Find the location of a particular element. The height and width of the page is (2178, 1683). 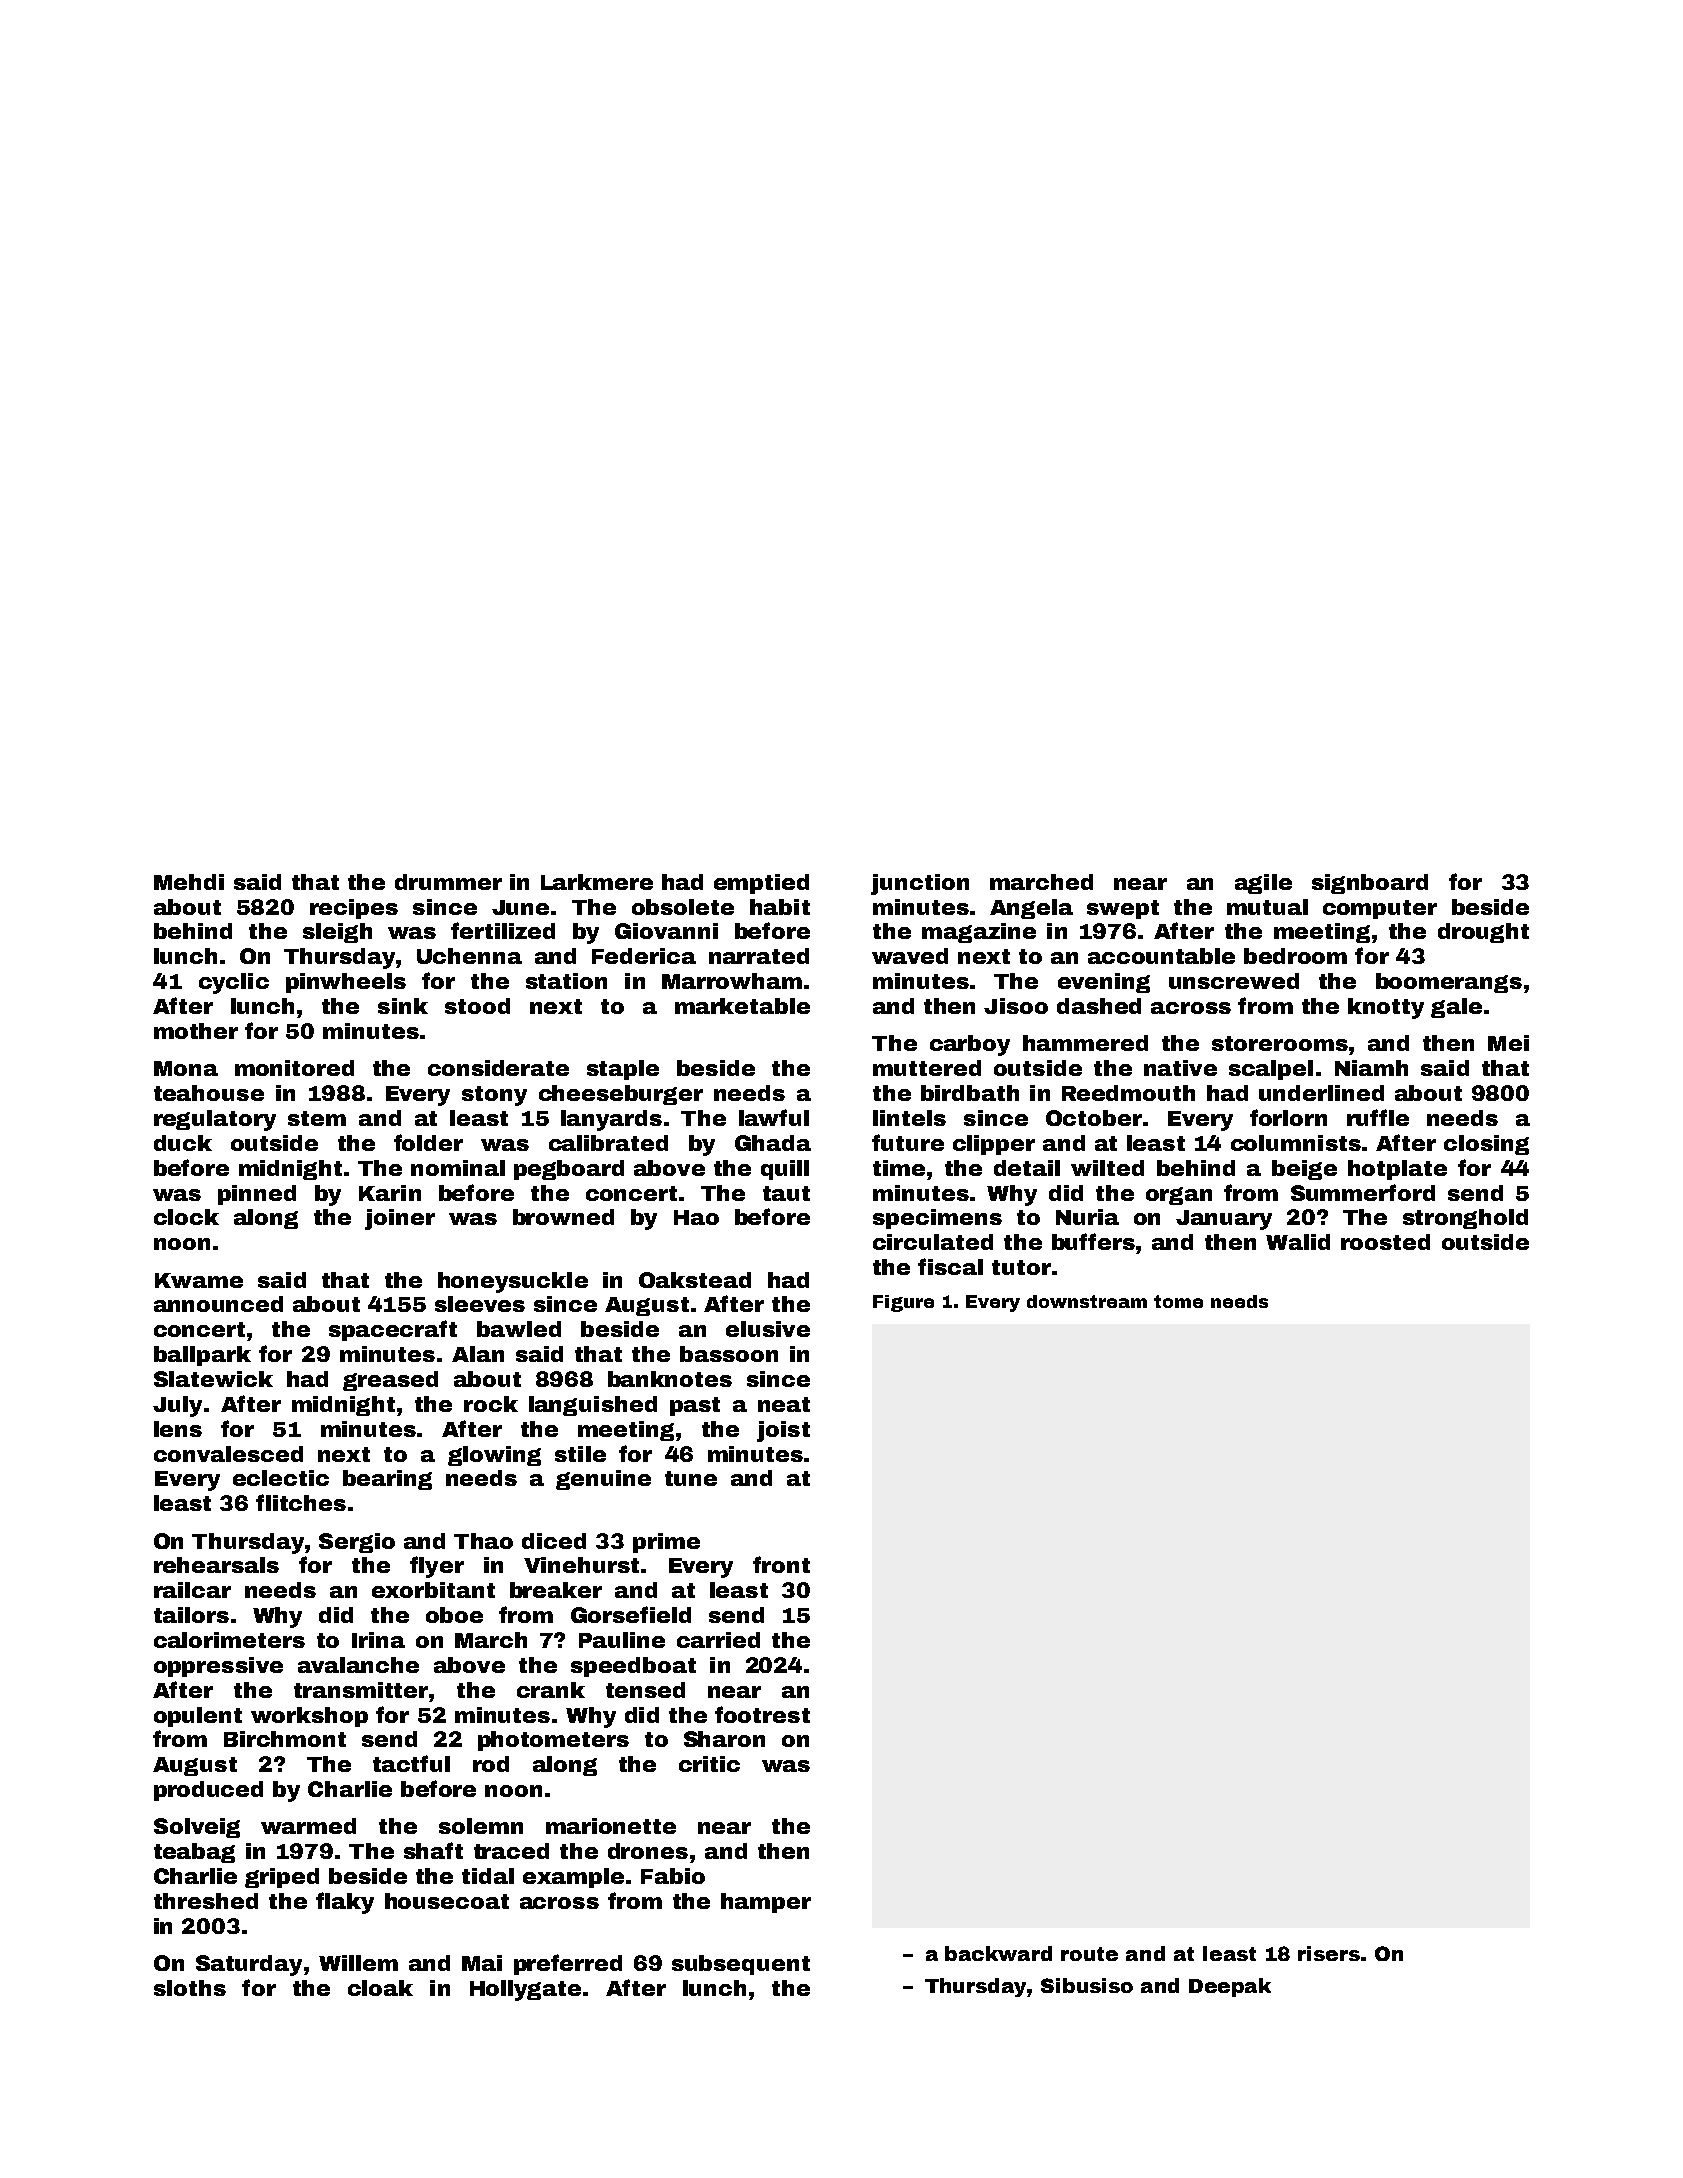

Willem is located at coordinates (358, 1963).
